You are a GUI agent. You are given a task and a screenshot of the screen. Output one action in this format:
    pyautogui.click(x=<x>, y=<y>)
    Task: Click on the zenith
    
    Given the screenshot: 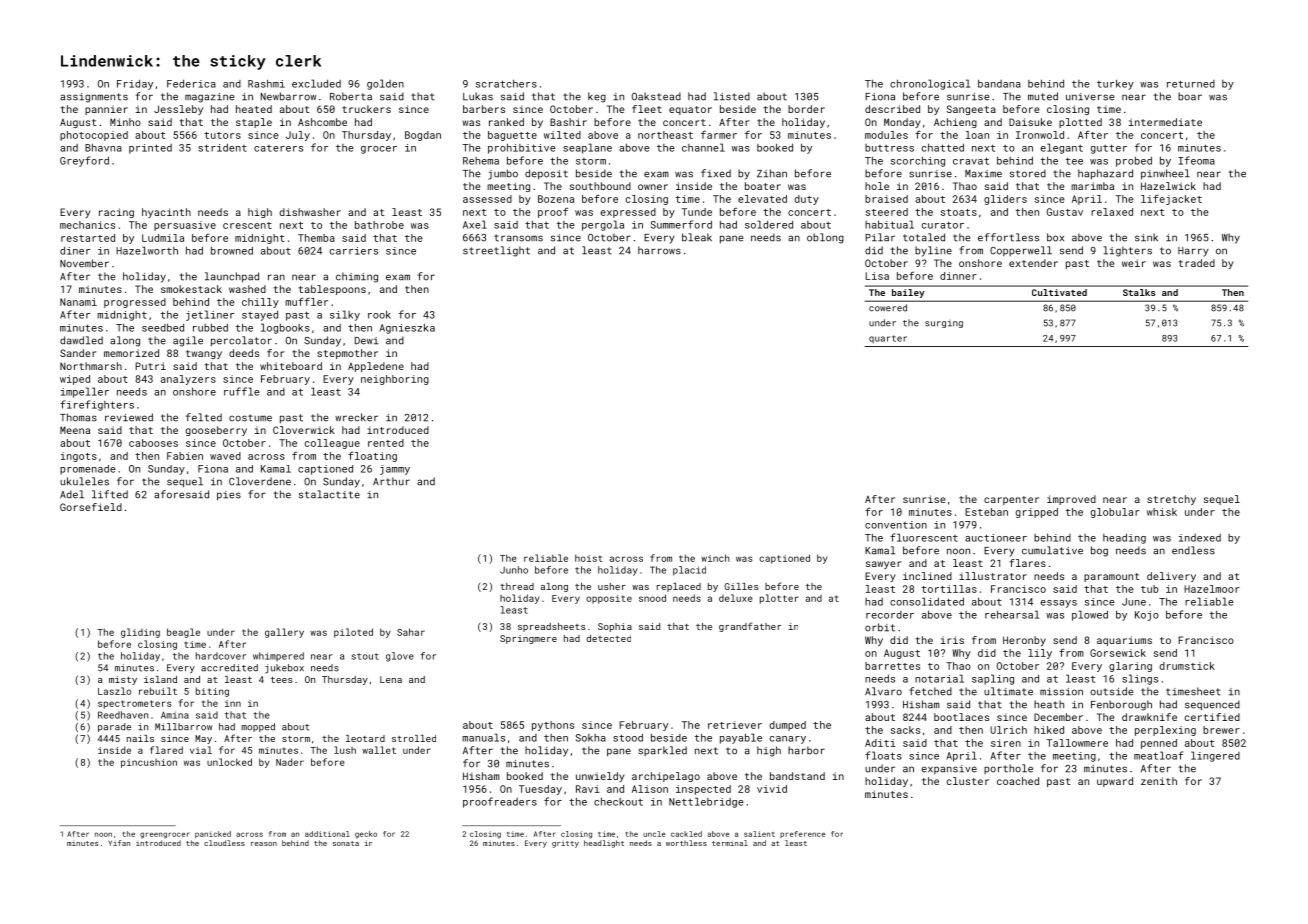 What is the action you would take?
    pyautogui.click(x=1159, y=781)
